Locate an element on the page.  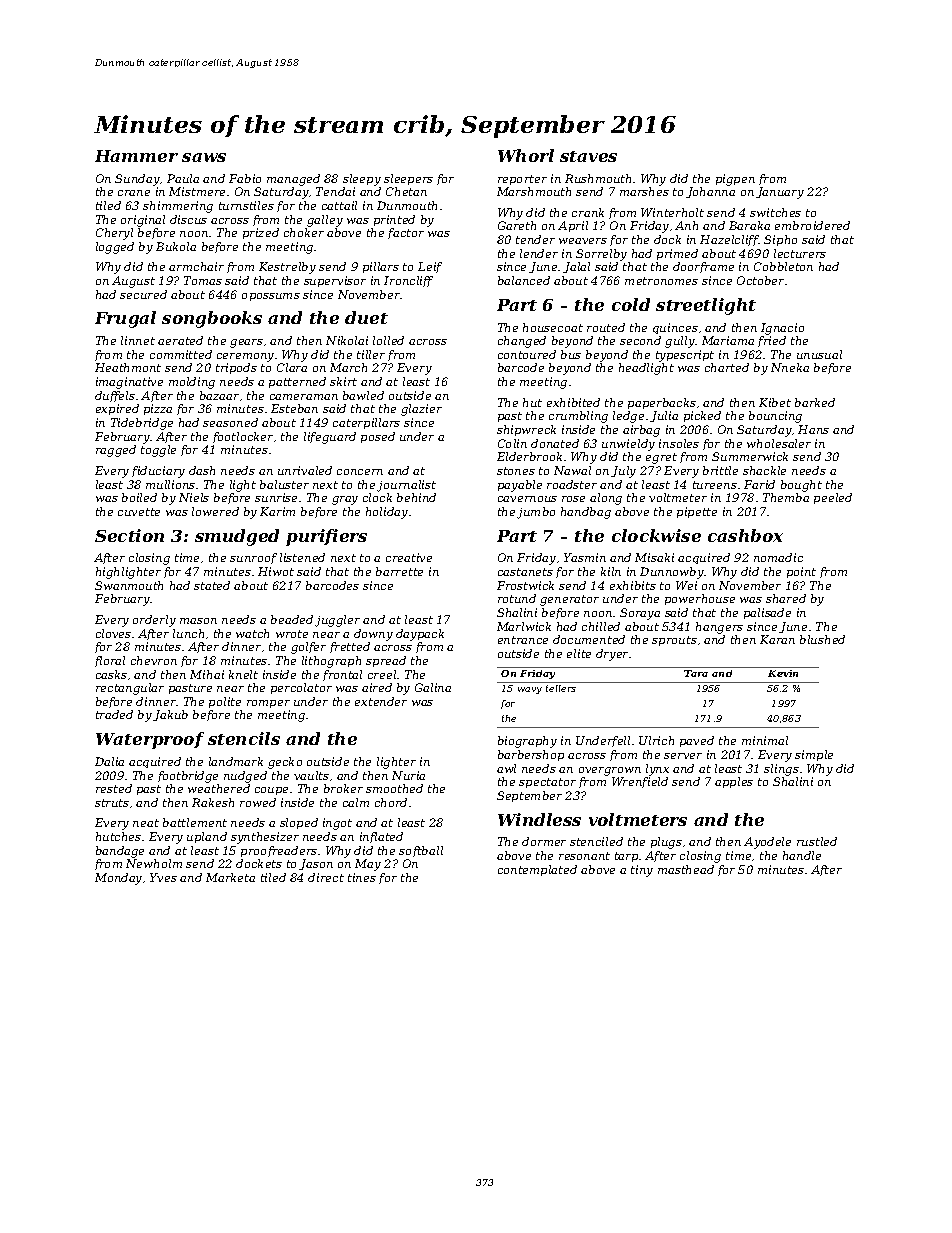
server is located at coordinates (683, 756).
